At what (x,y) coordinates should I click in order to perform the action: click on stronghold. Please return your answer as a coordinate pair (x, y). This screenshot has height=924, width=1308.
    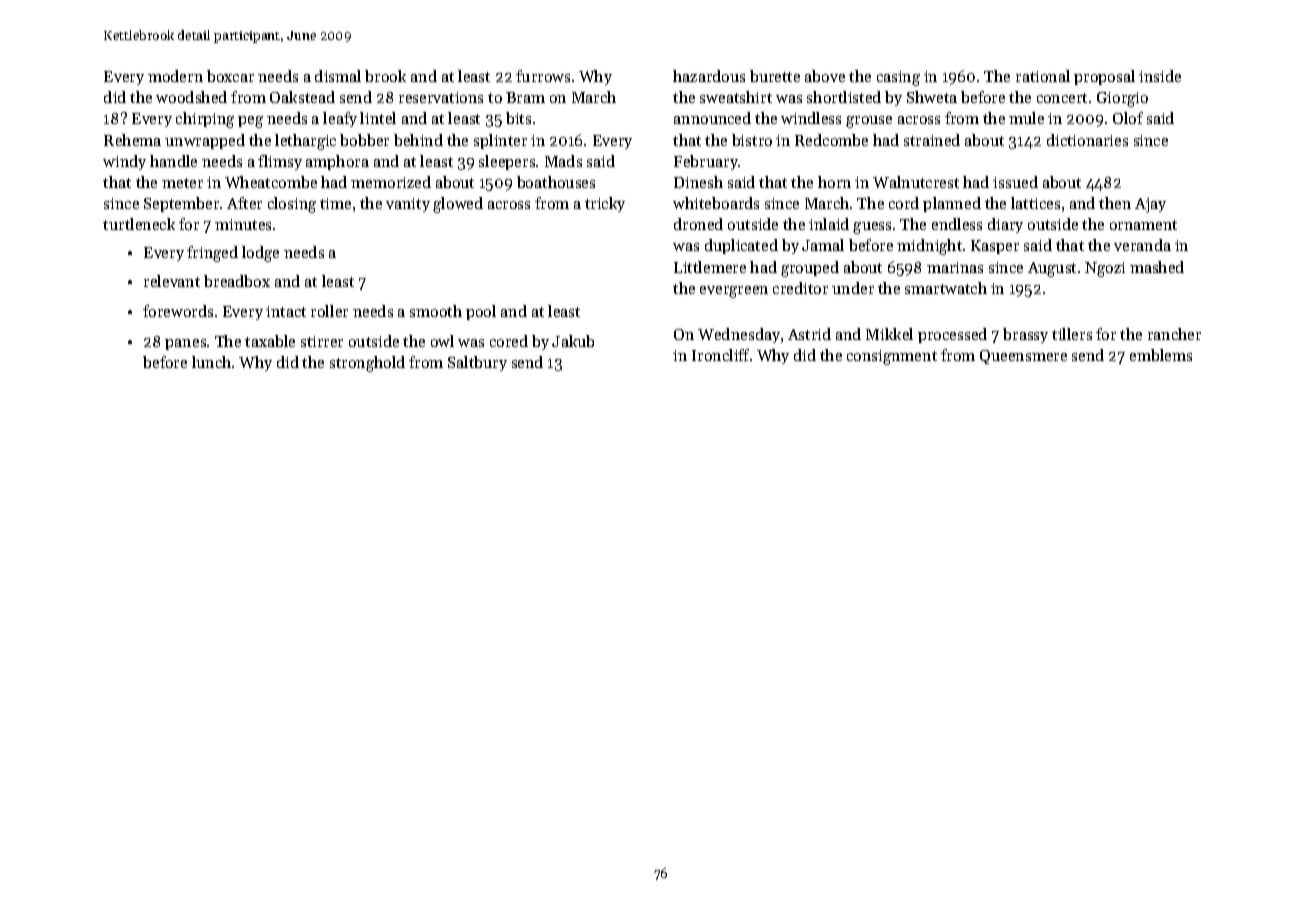
    Looking at the image, I should click on (367, 364).
